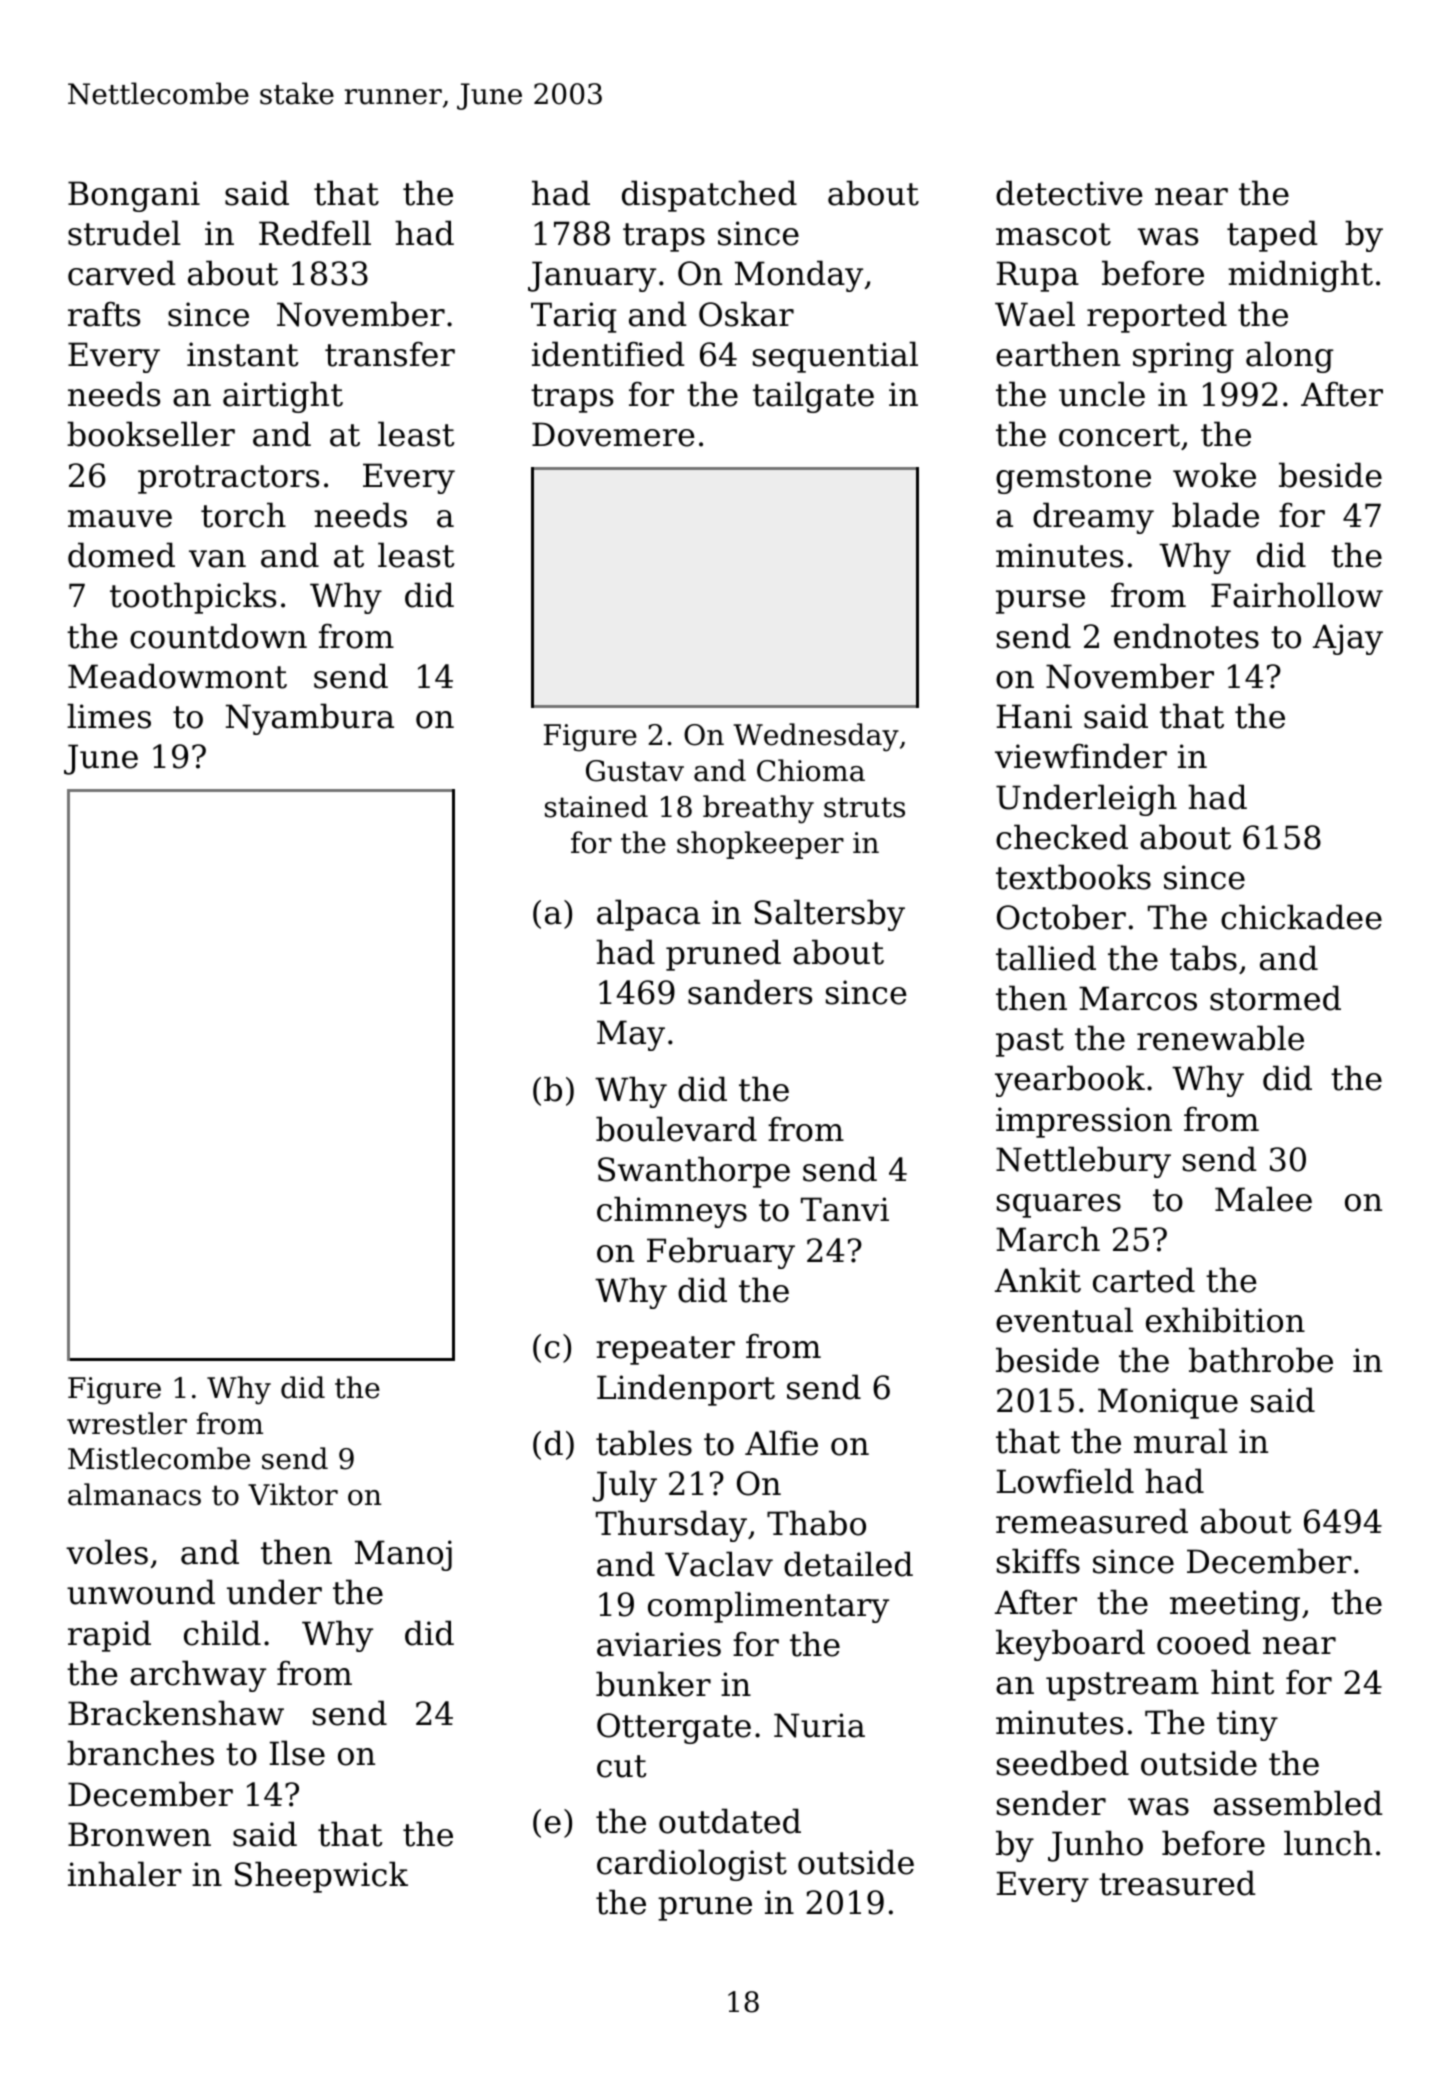  What do you see at coordinates (816, 737) in the document?
I see `Wednesday` at bounding box center [816, 737].
